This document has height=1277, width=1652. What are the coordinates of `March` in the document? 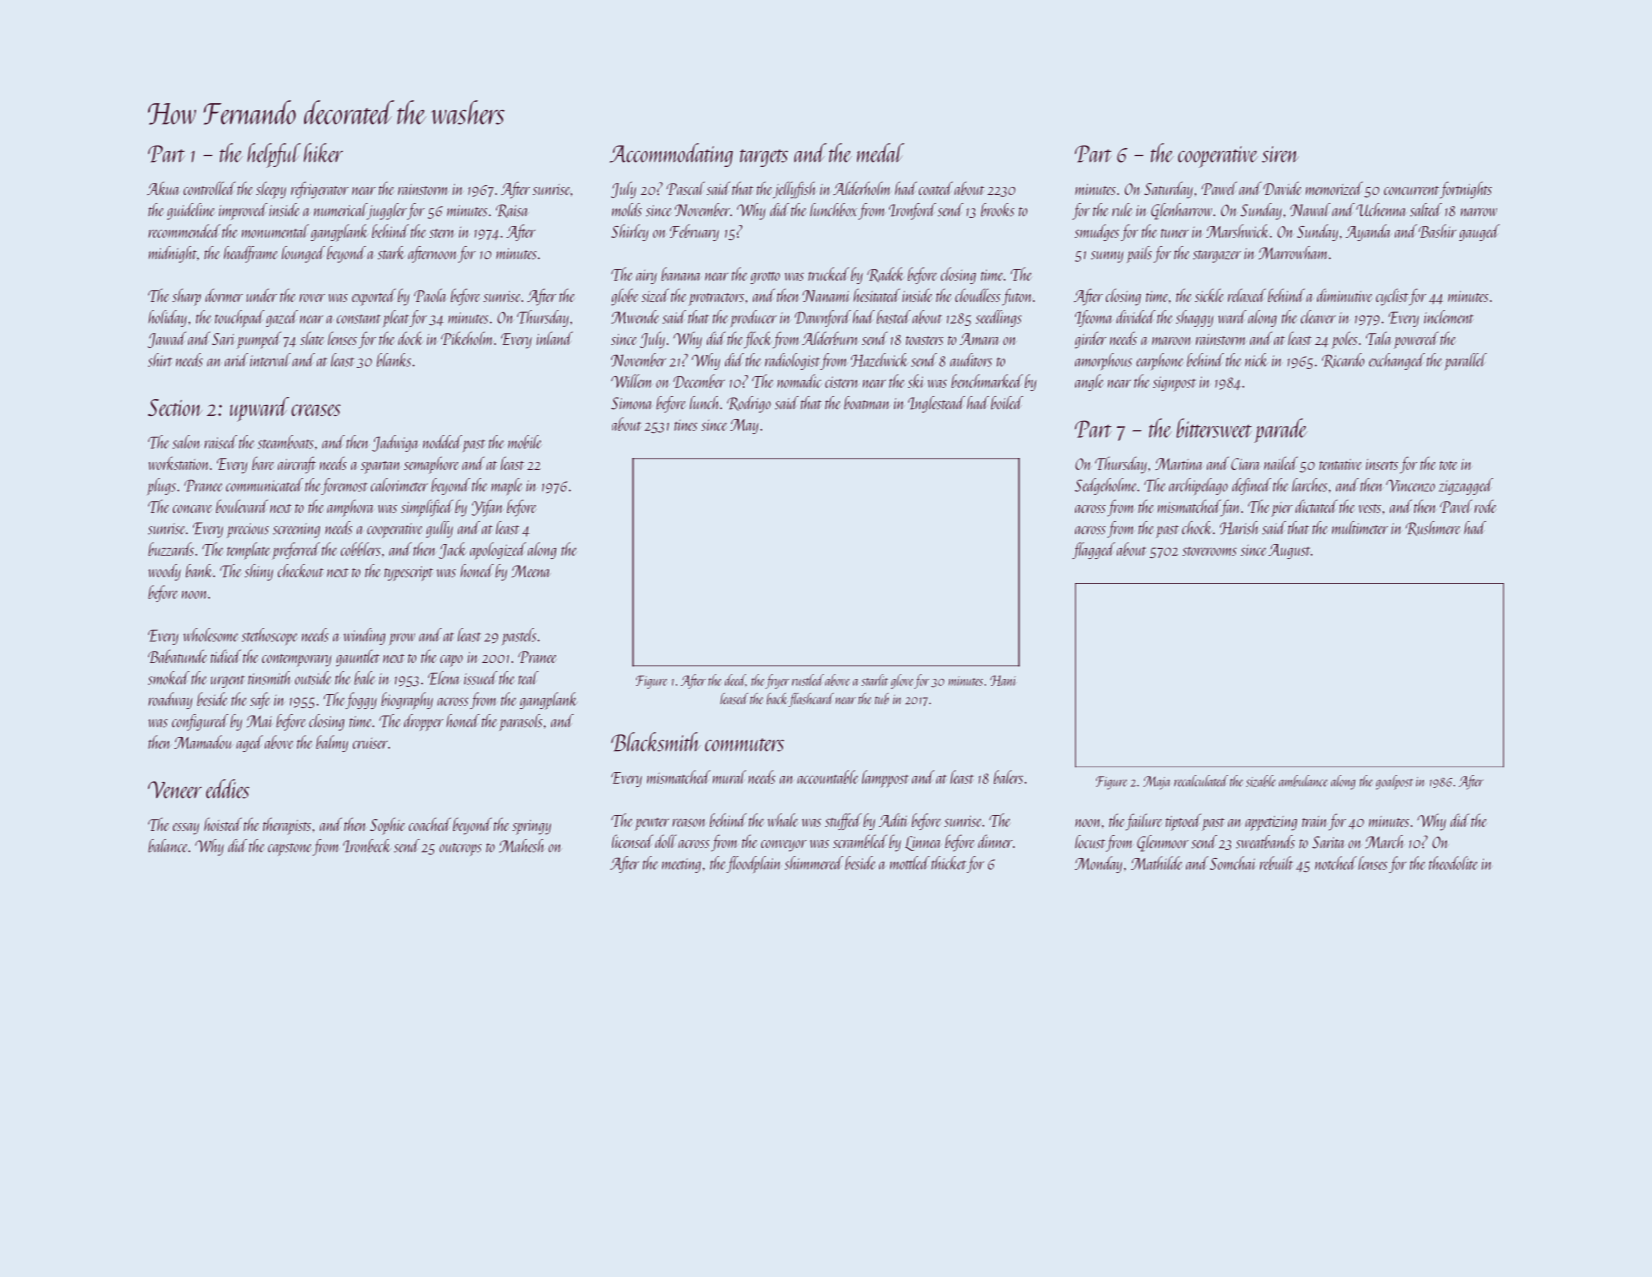 It's located at (1385, 842).
